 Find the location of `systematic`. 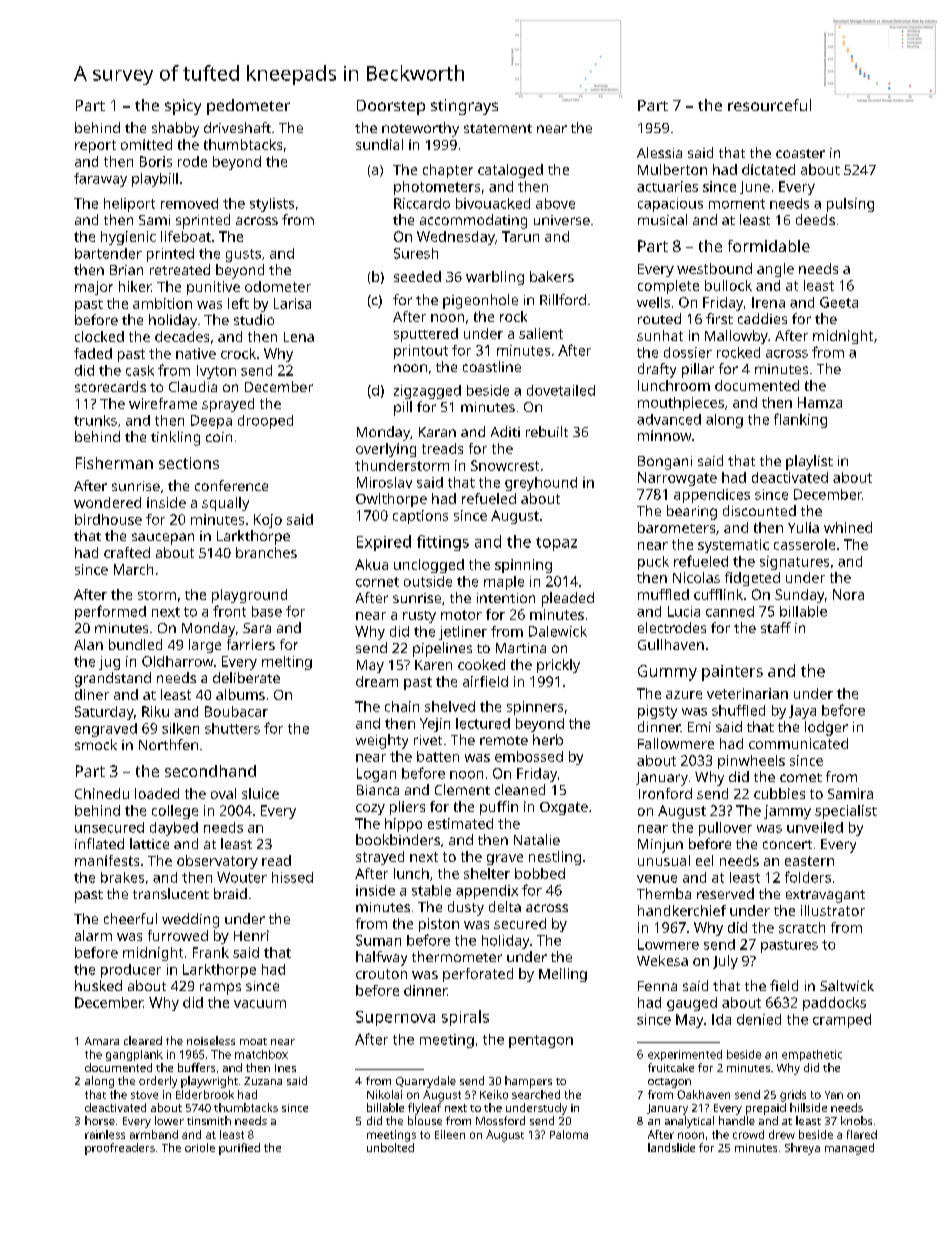

systematic is located at coordinates (733, 546).
